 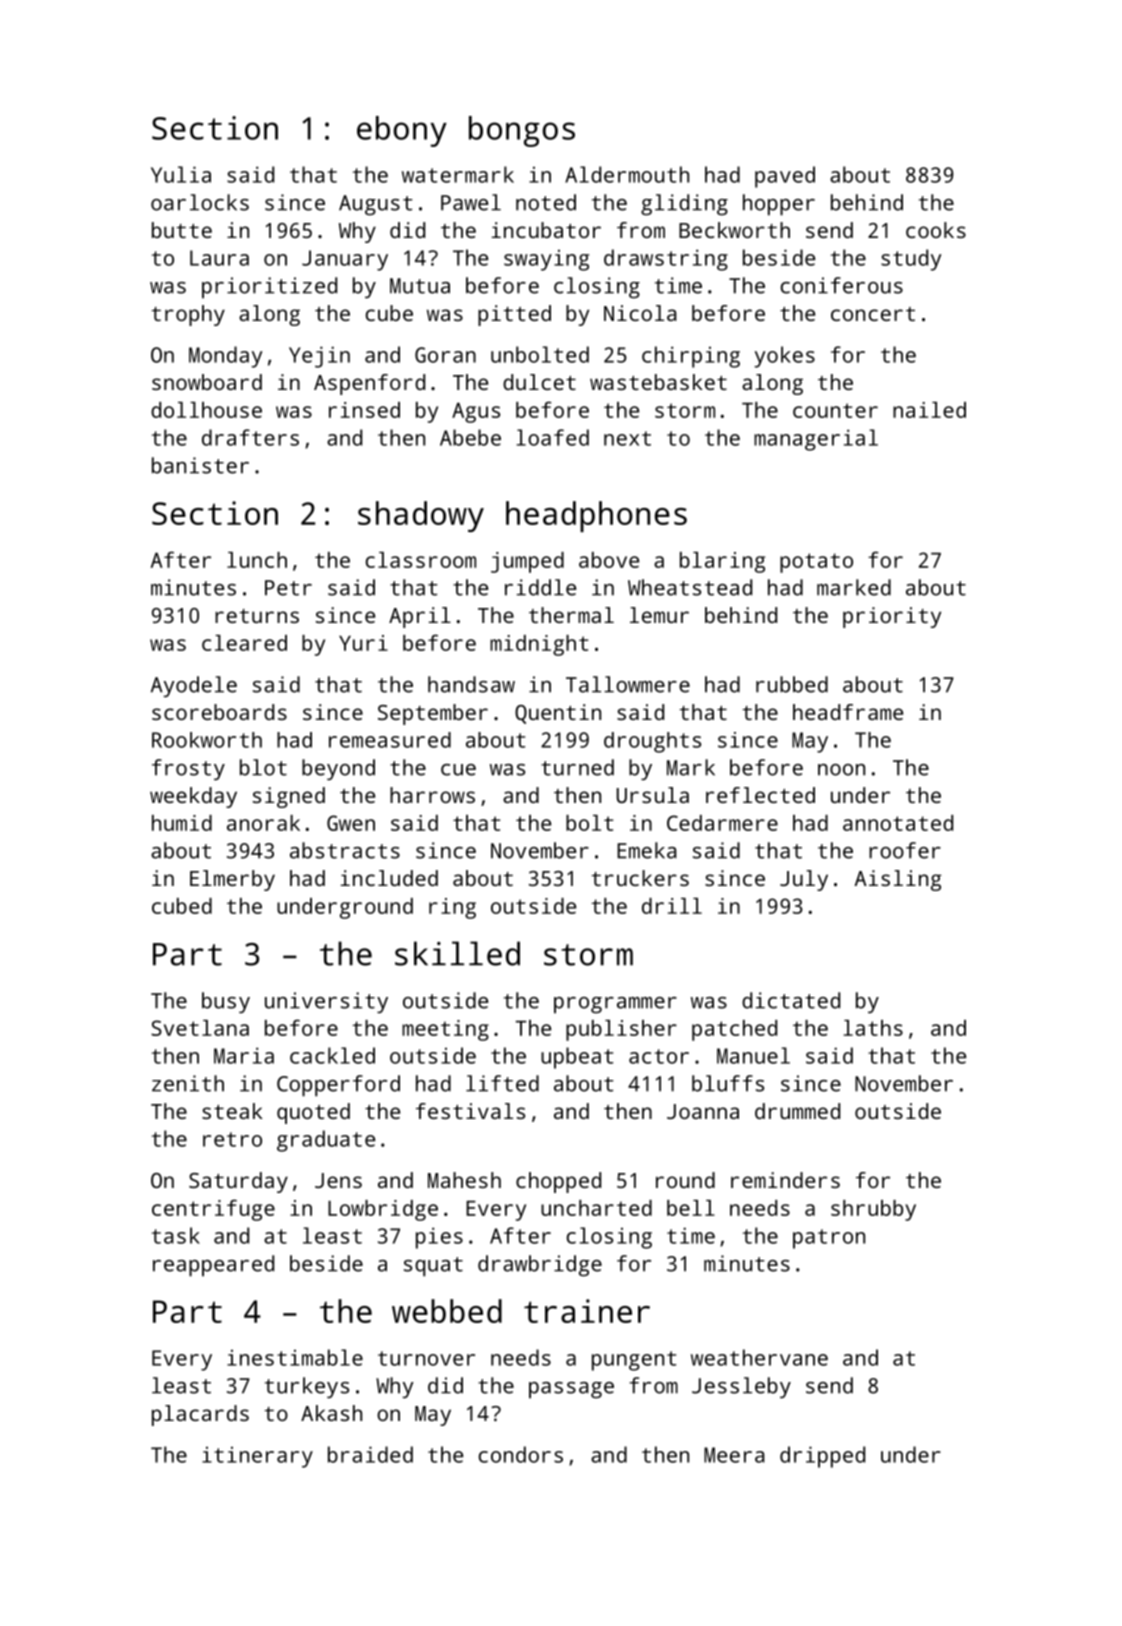 What do you see at coordinates (200, 1028) in the page?
I see `Svetlana` at bounding box center [200, 1028].
